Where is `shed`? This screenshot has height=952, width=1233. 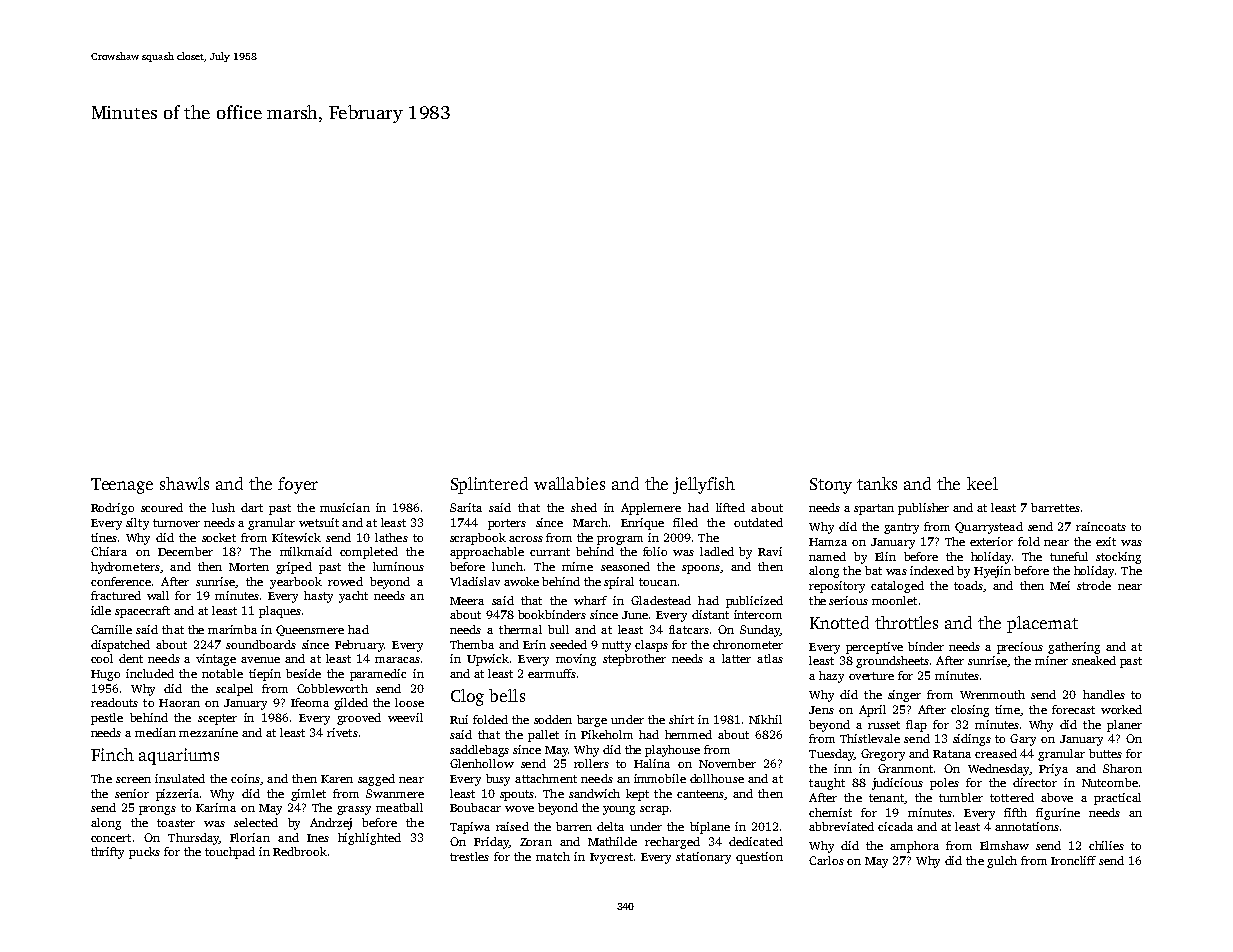
shed is located at coordinates (584, 507).
